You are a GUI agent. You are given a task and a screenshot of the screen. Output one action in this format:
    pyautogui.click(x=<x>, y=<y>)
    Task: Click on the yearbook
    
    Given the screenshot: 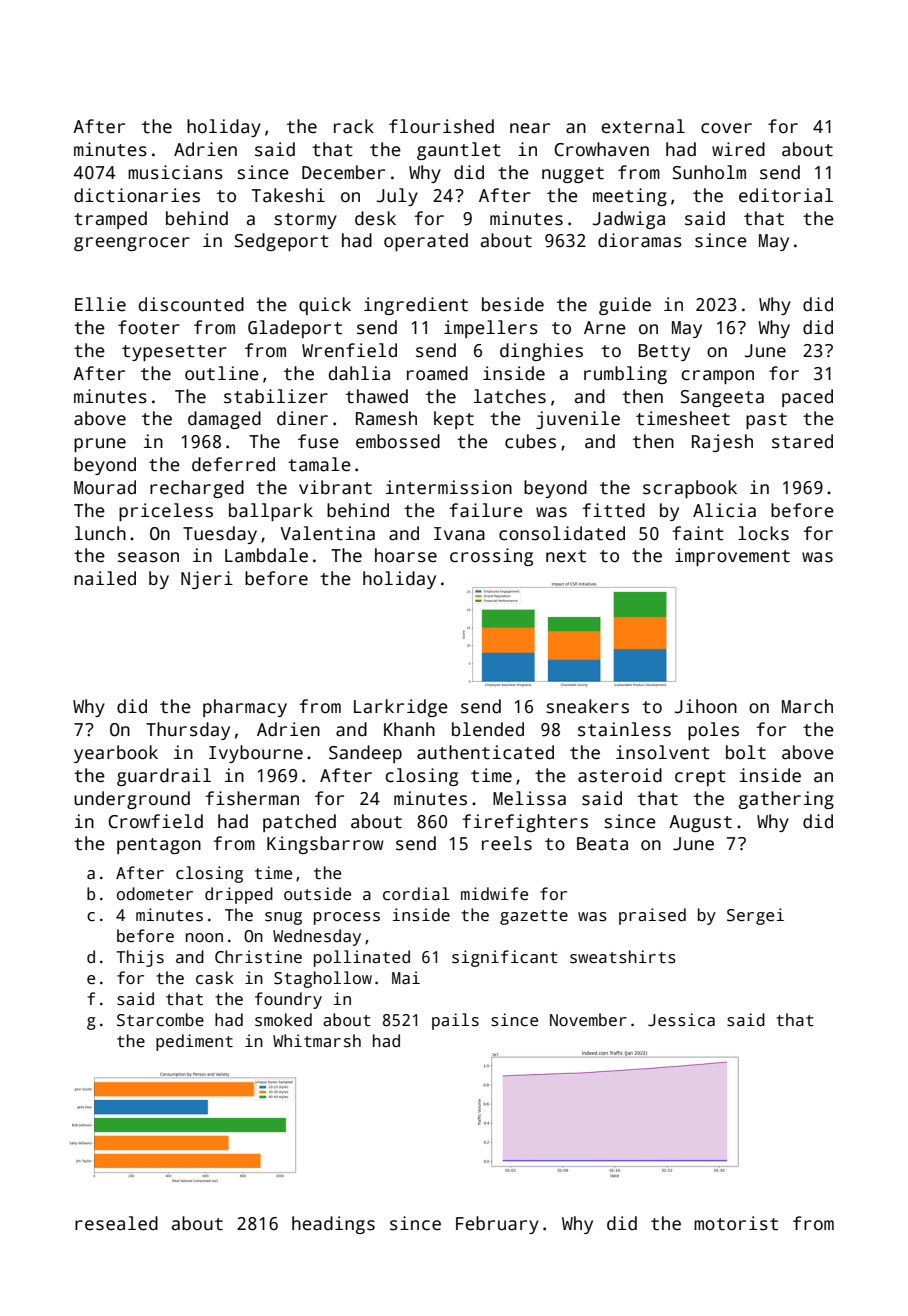 What is the action you would take?
    pyautogui.click(x=116, y=754)
